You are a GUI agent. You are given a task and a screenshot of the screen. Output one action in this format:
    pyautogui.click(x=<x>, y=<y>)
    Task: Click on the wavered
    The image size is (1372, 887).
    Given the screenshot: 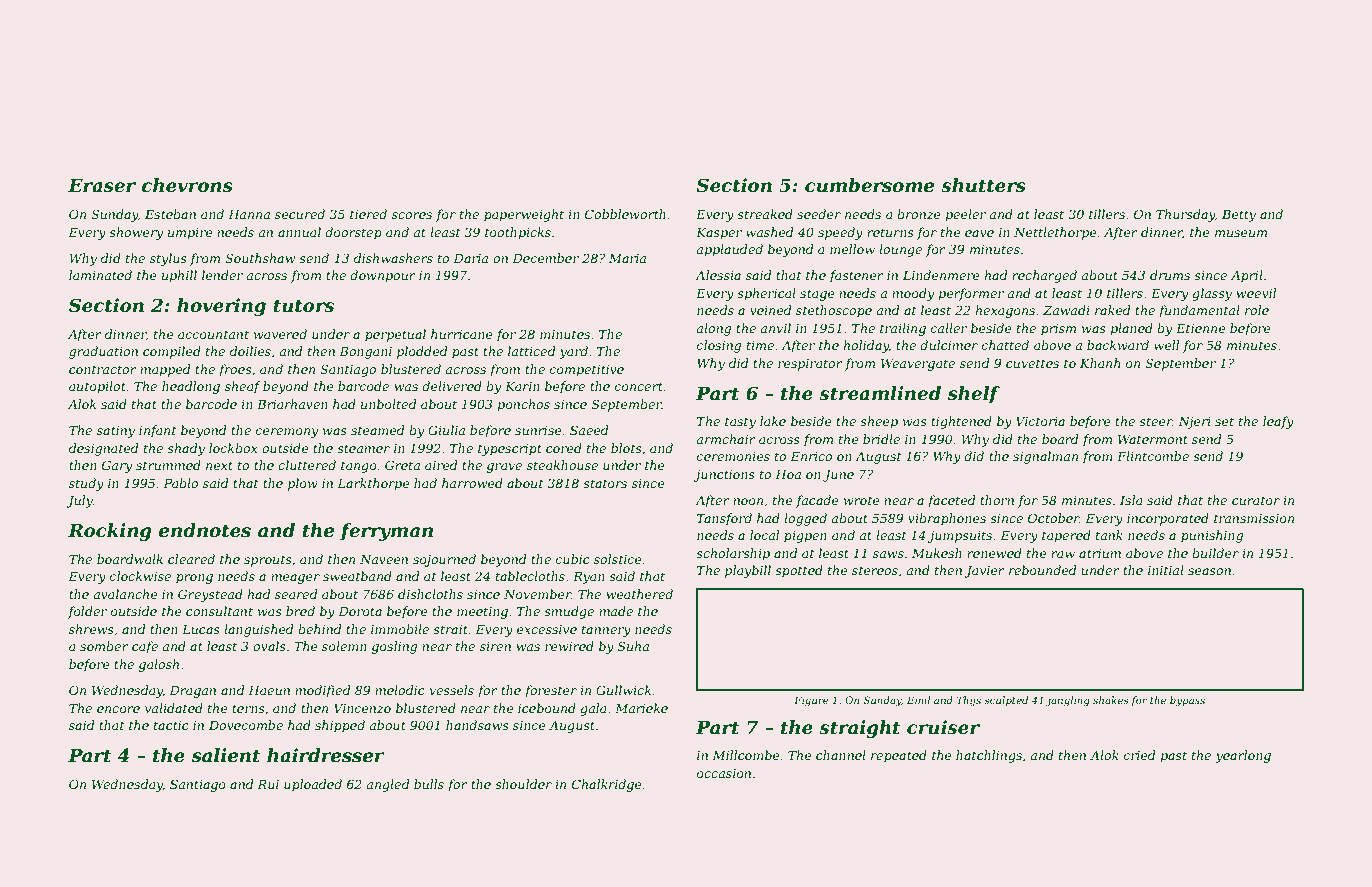 What is the action you would take?
    pyautogui.click(x=280, y=334)
